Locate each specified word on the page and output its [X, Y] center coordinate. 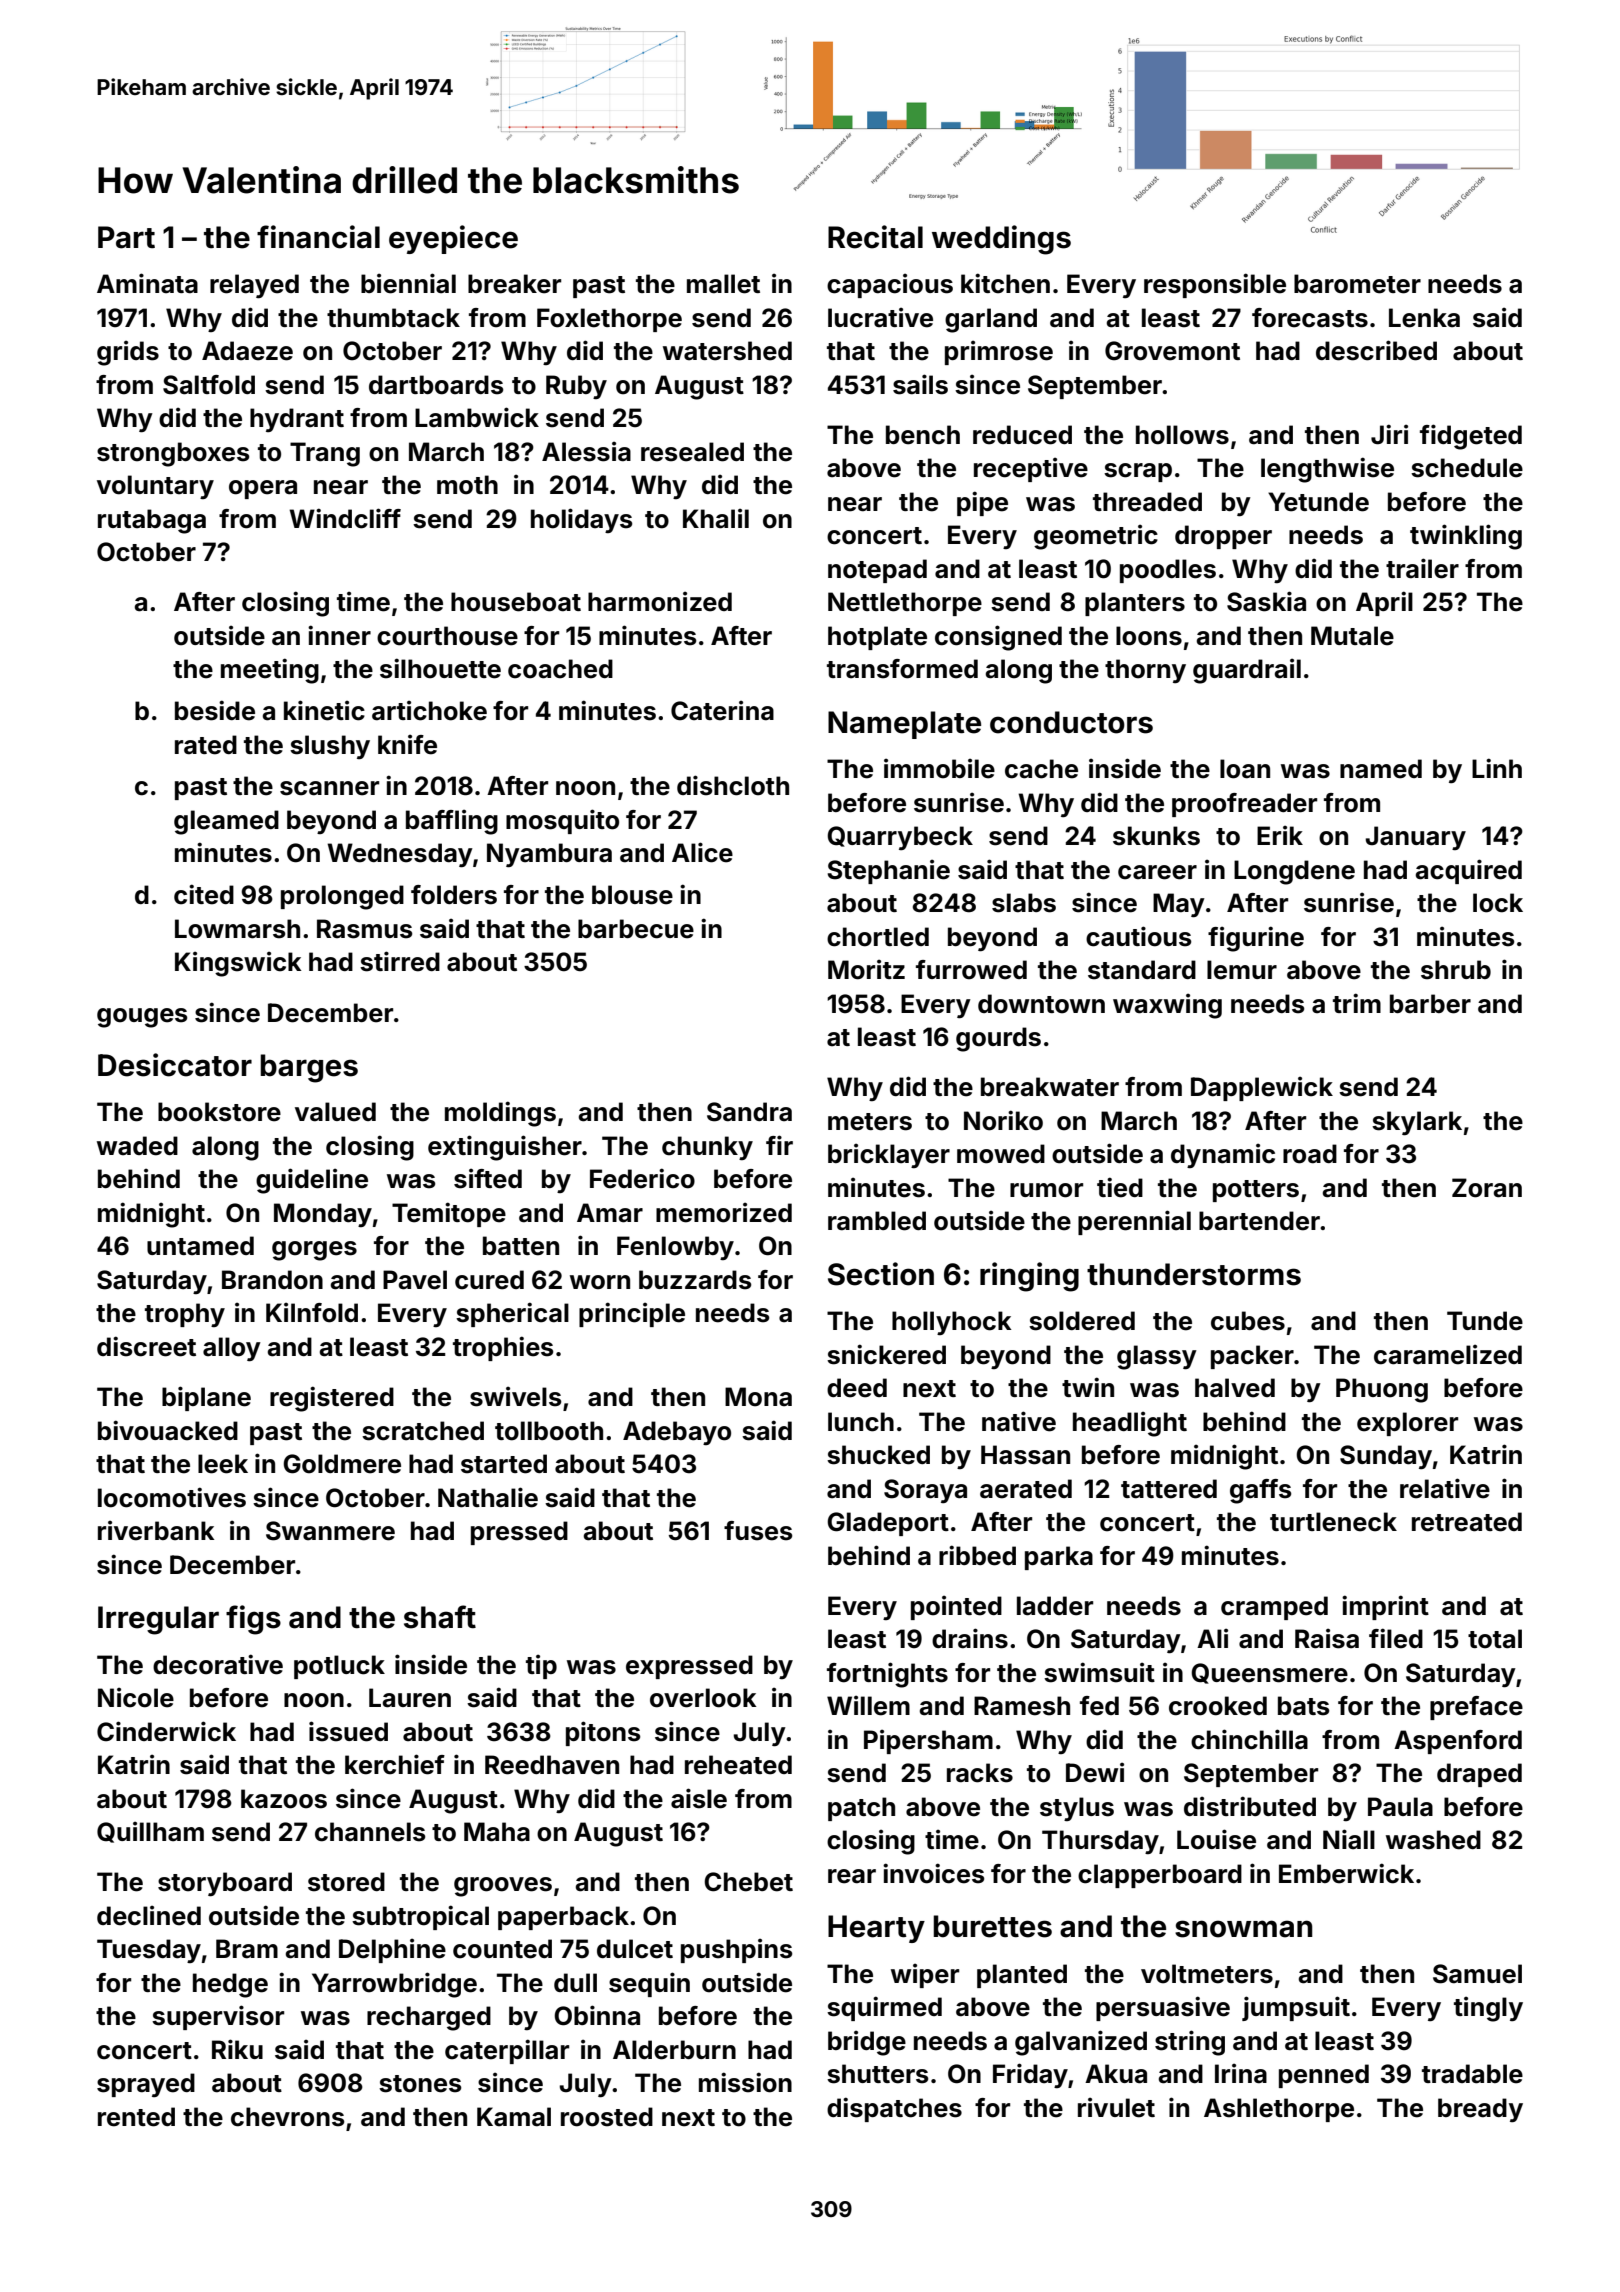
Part [126, 237]
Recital [875, 237]
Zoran [1487, 1188]
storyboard [225, 1884]
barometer [1357, 284]
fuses [758, 1531]
